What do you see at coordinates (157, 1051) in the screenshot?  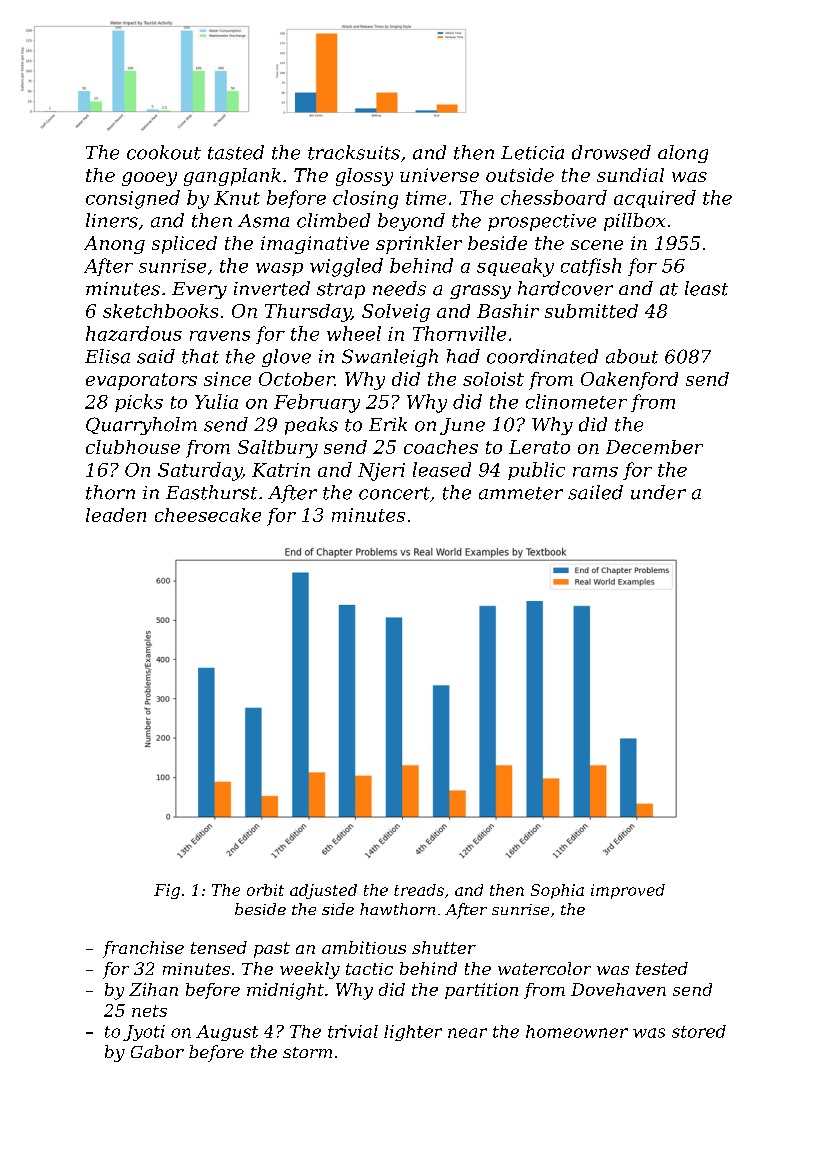 I see `Gabor` at bounding box center [157, 1051].
